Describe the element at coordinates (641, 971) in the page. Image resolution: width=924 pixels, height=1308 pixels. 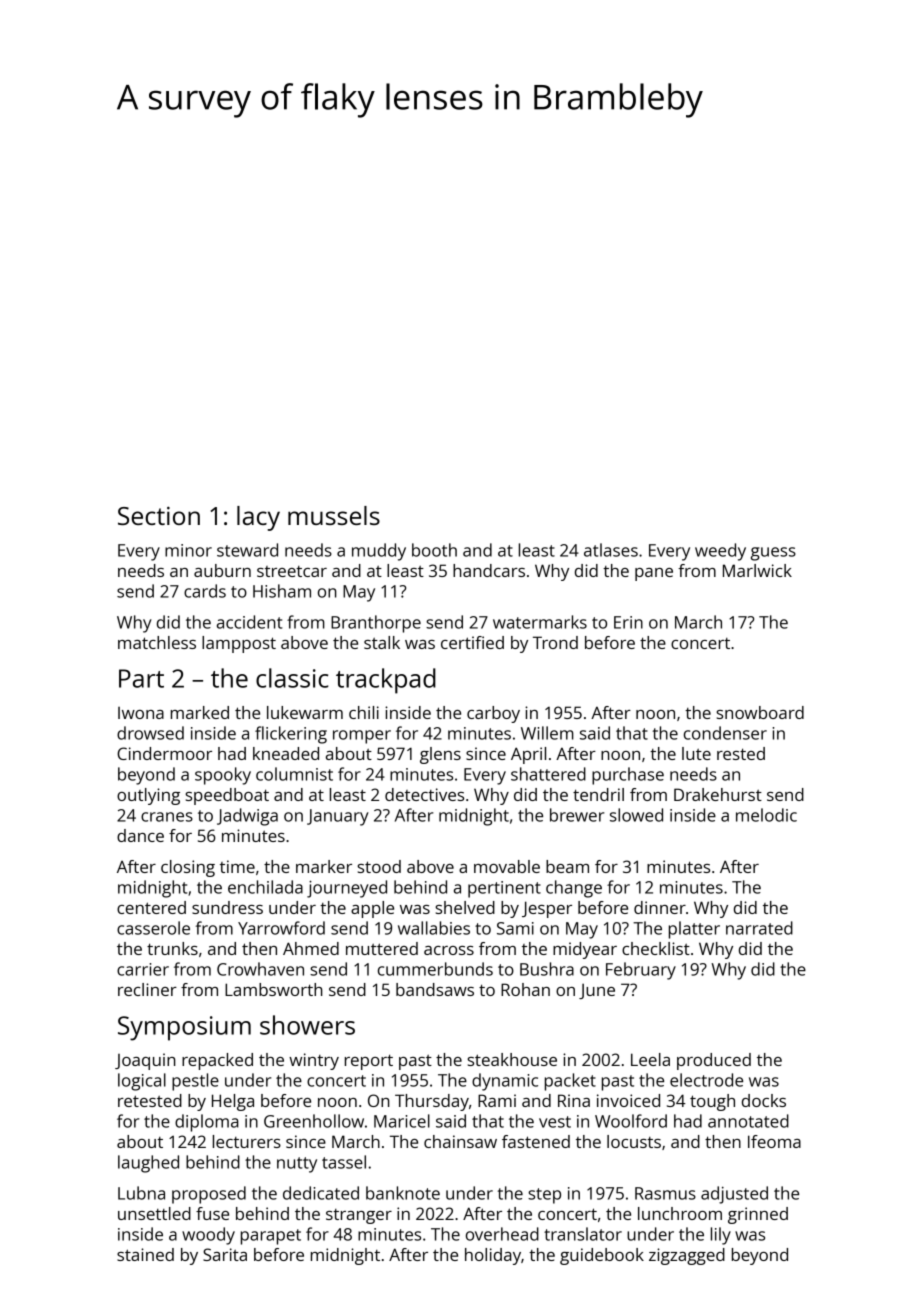
I see `February` at that location.
